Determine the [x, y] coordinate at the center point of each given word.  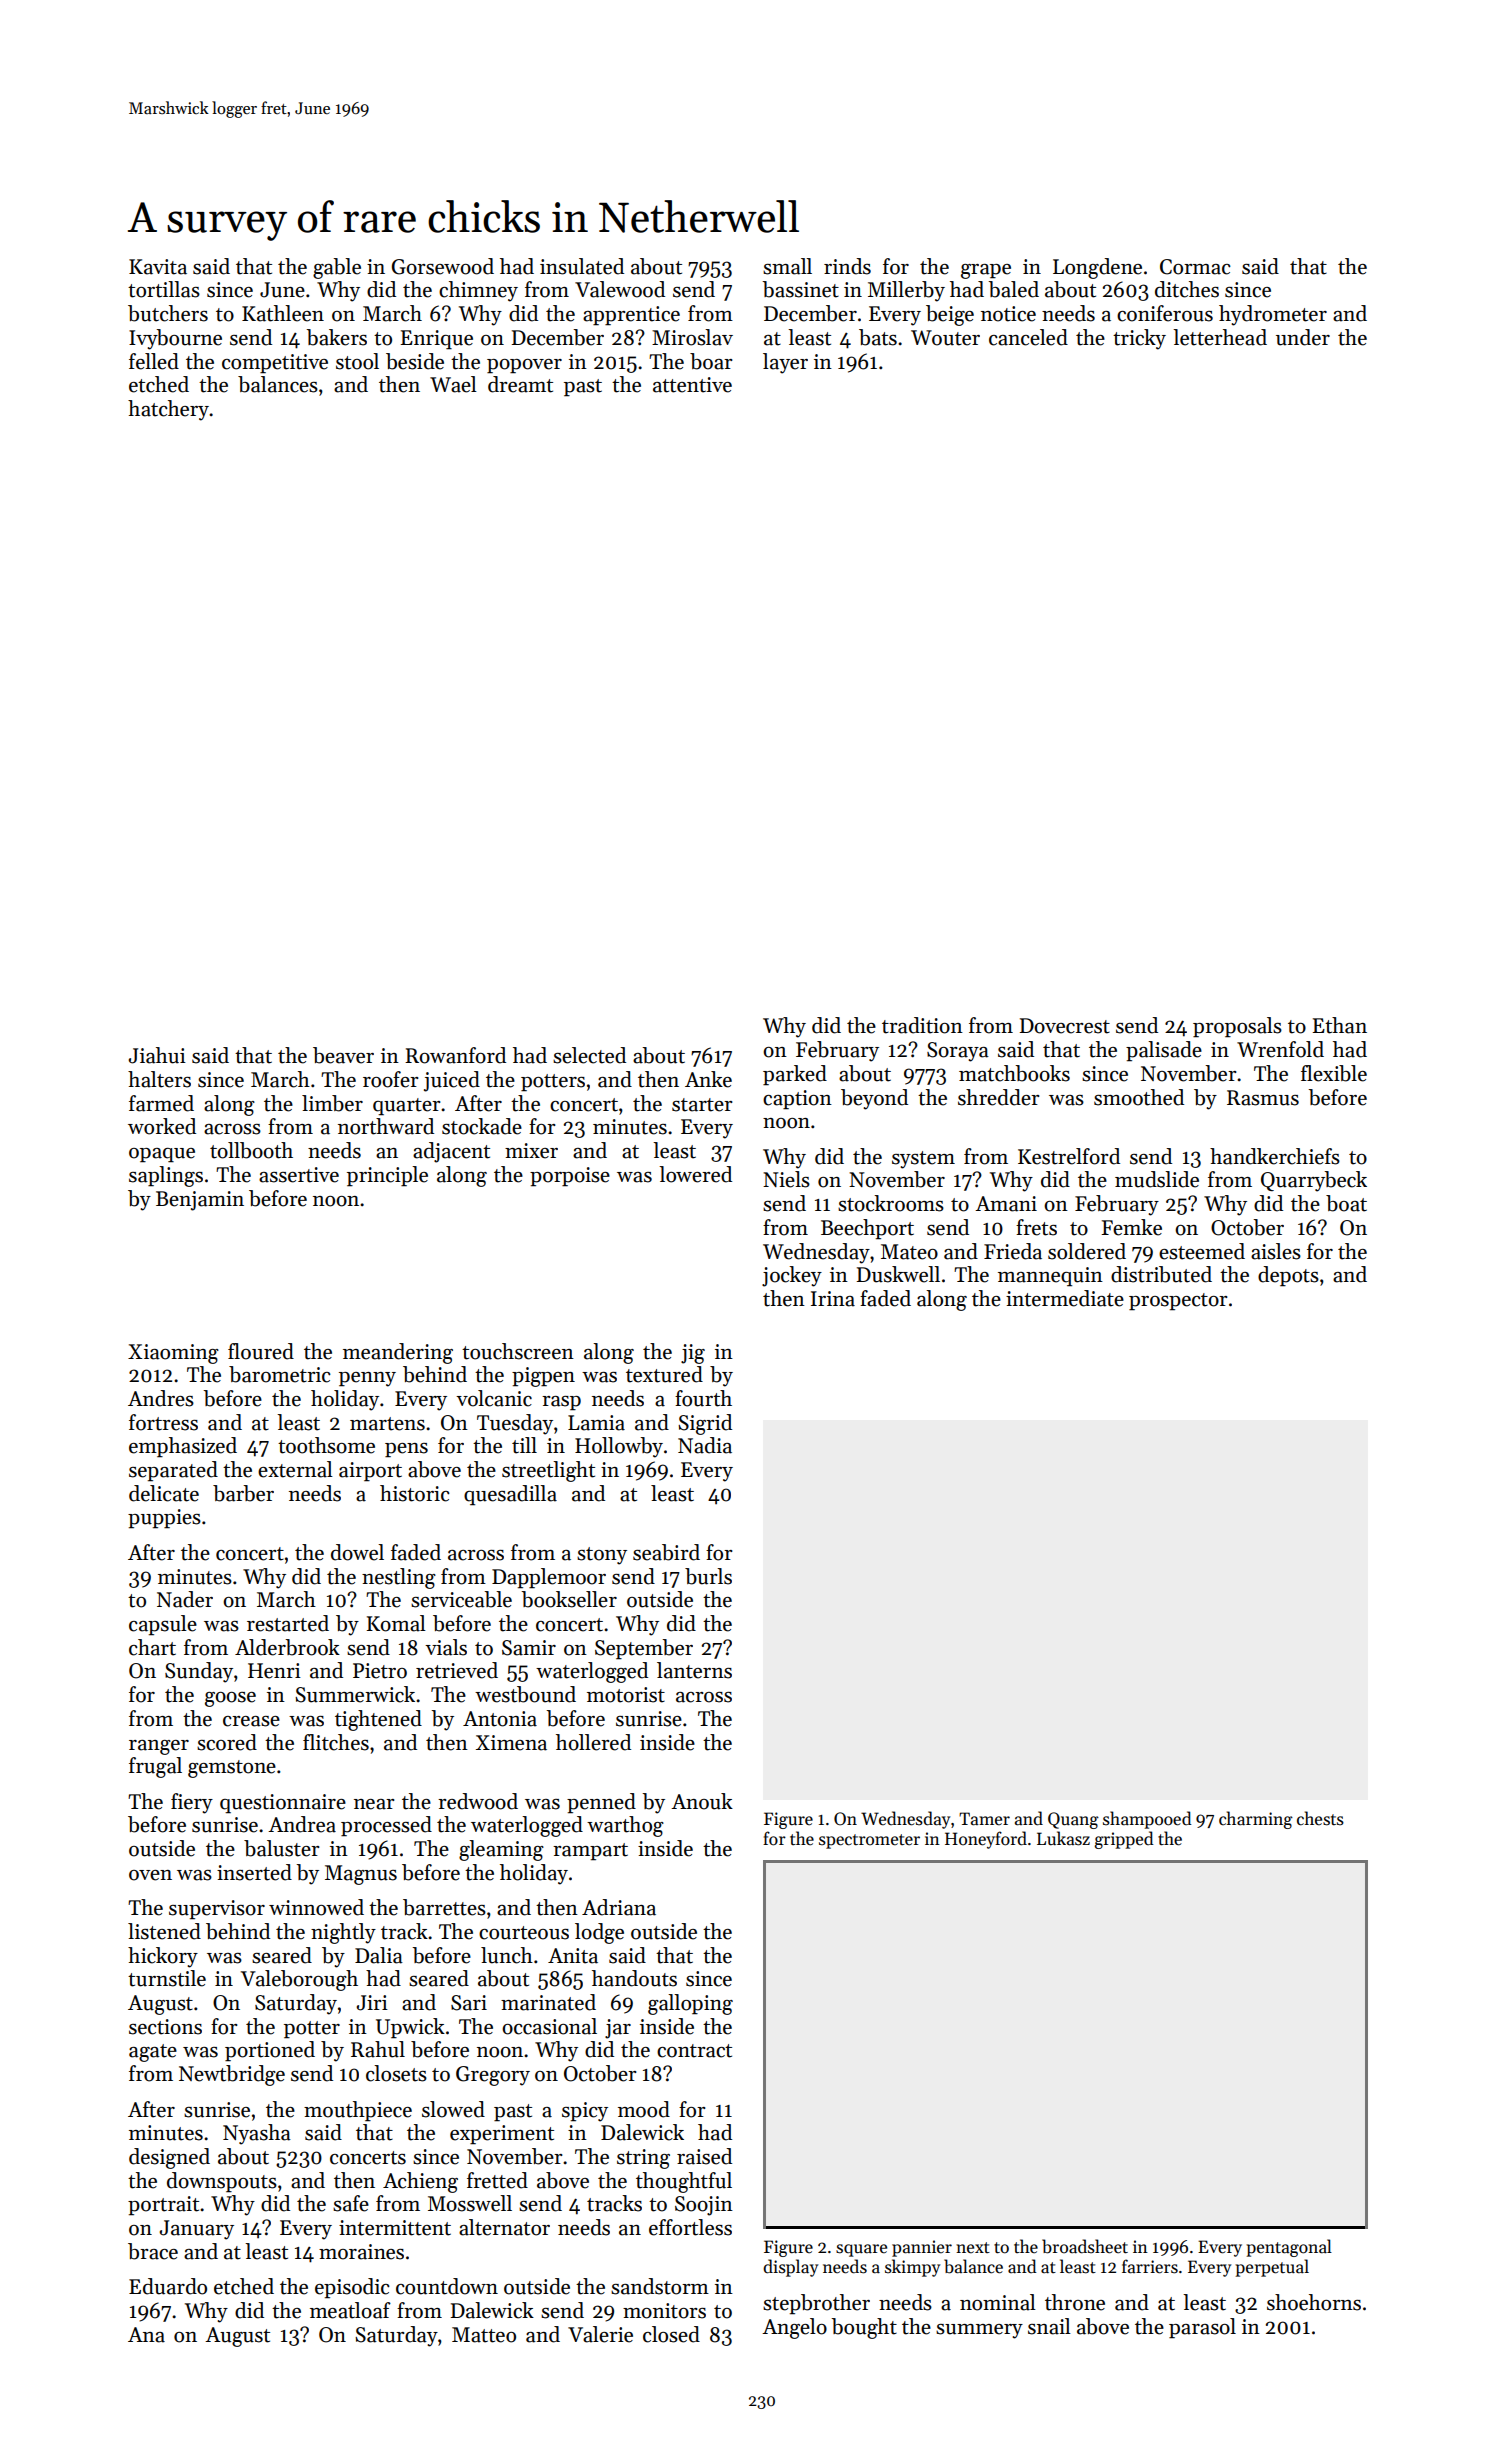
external [295, 1469]
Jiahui [157, 1055]
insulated [582, 266]
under [1303, 337]
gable [337, 268]
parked [795, 1075]
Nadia [705, 1445]
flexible [1334, 1073]
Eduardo [168, 2286]
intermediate [1065, 1298]
